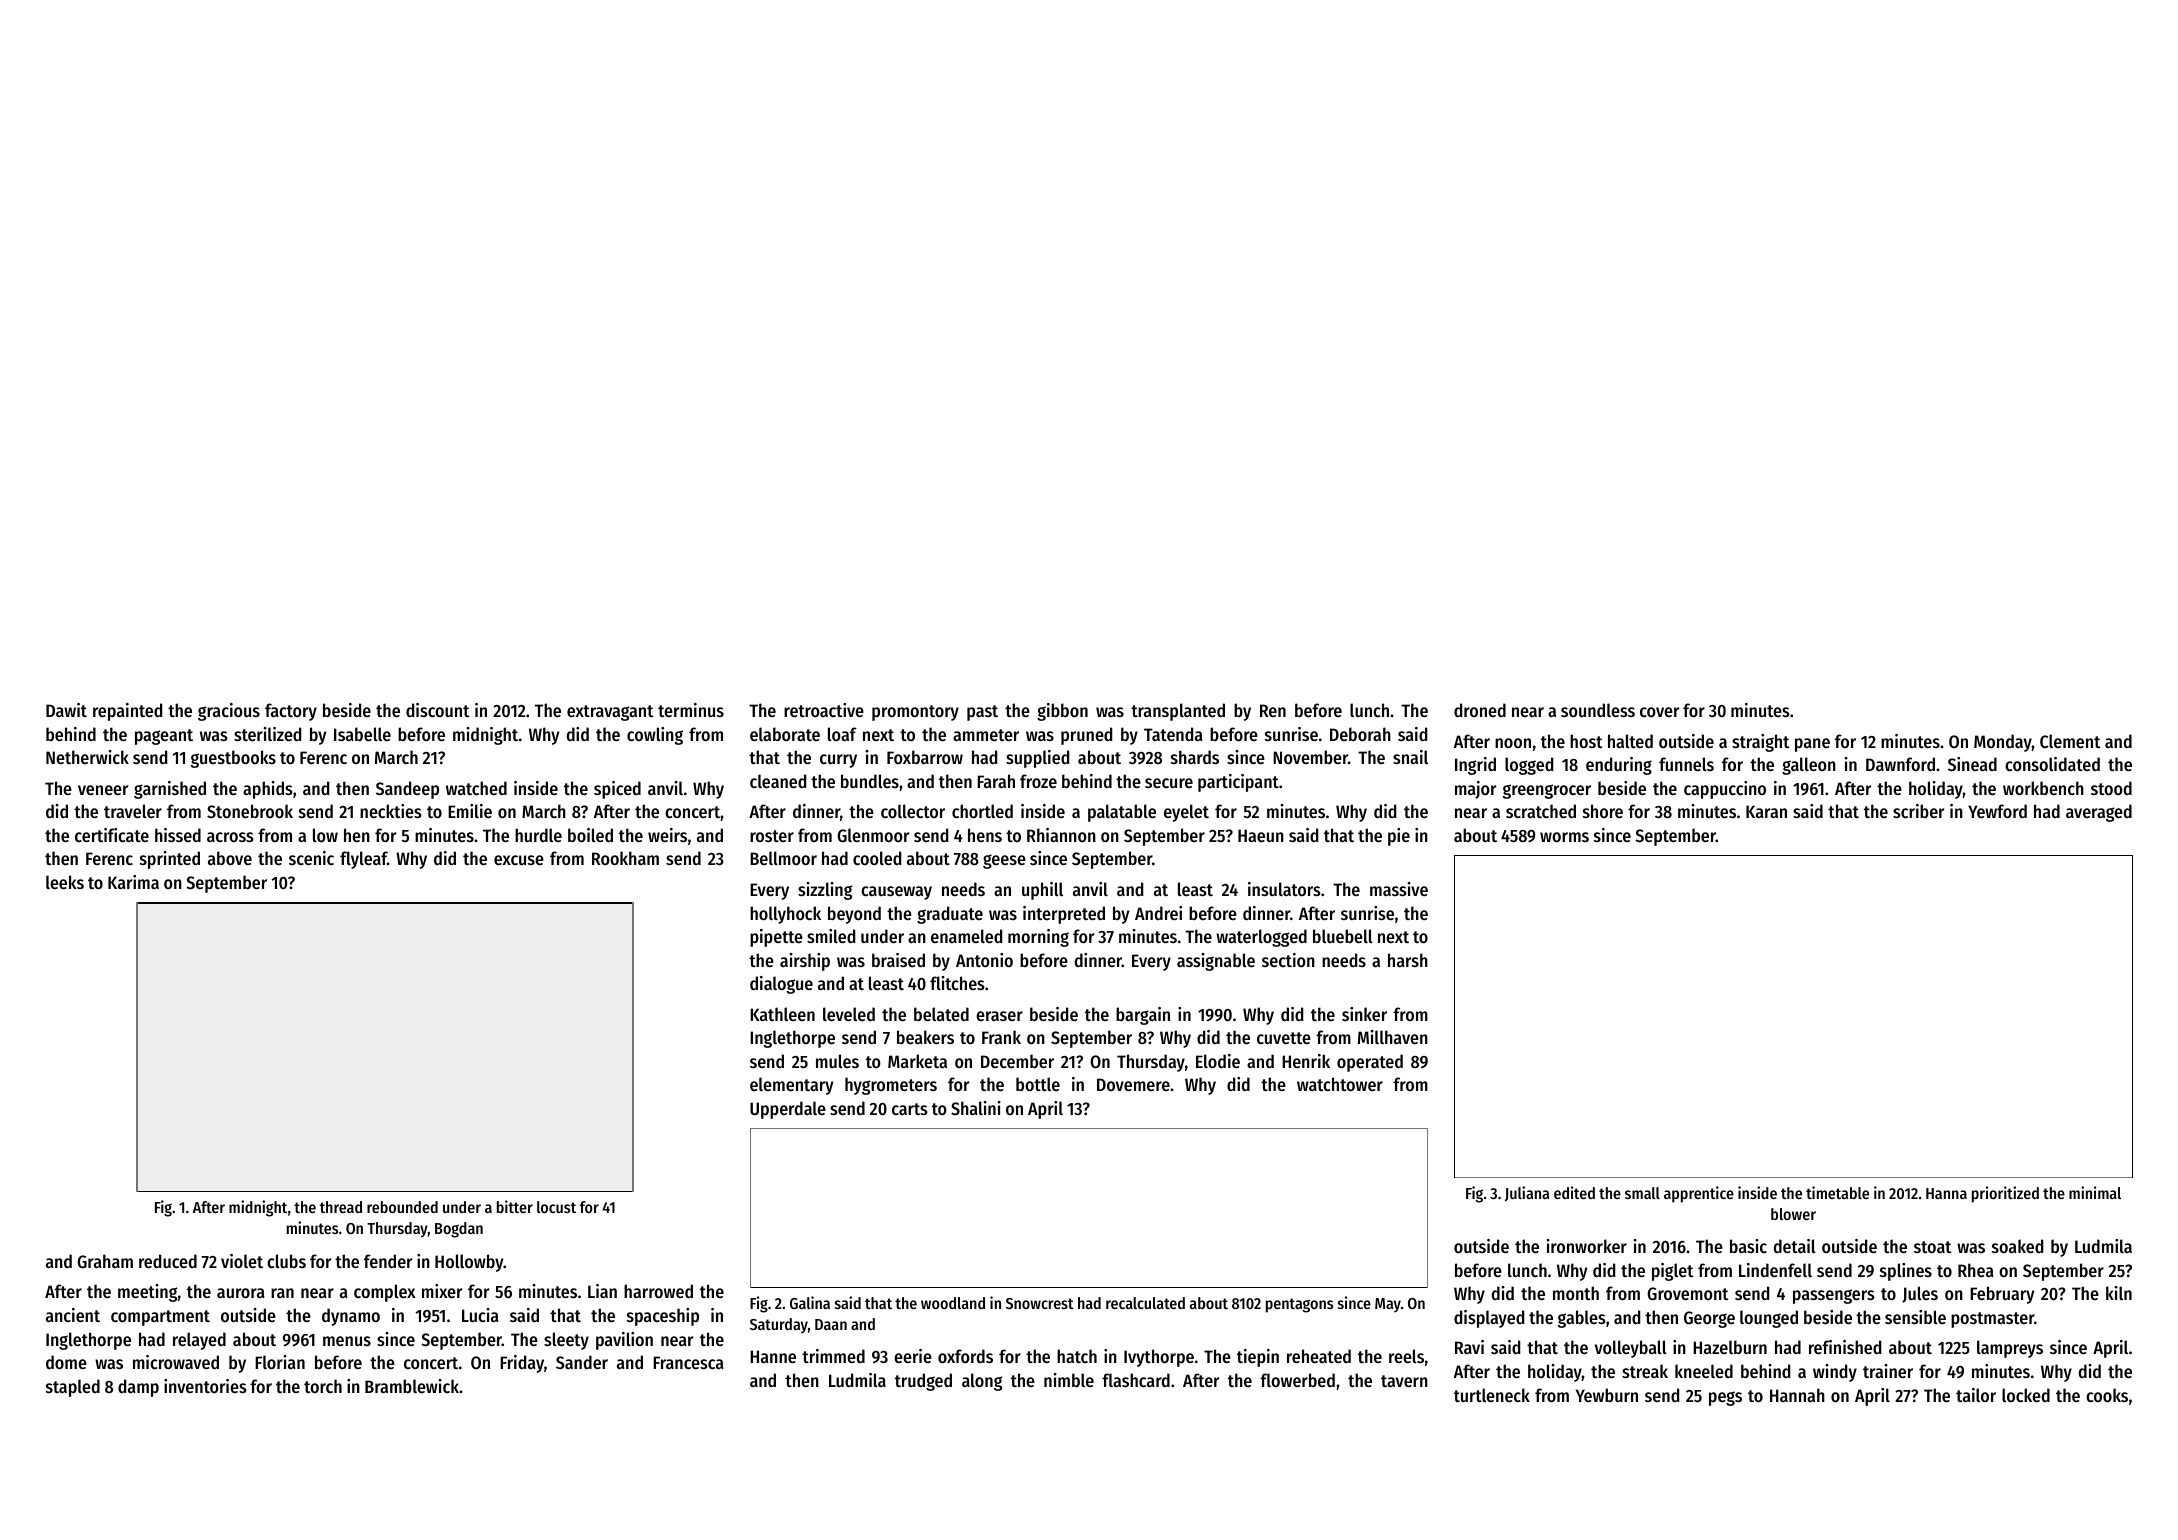 This screenshot has height=1540, width=2178. What do you see at coordinates (112, 835) in the screenshot?
I see `certificate` at bounding box center [112, 835].
